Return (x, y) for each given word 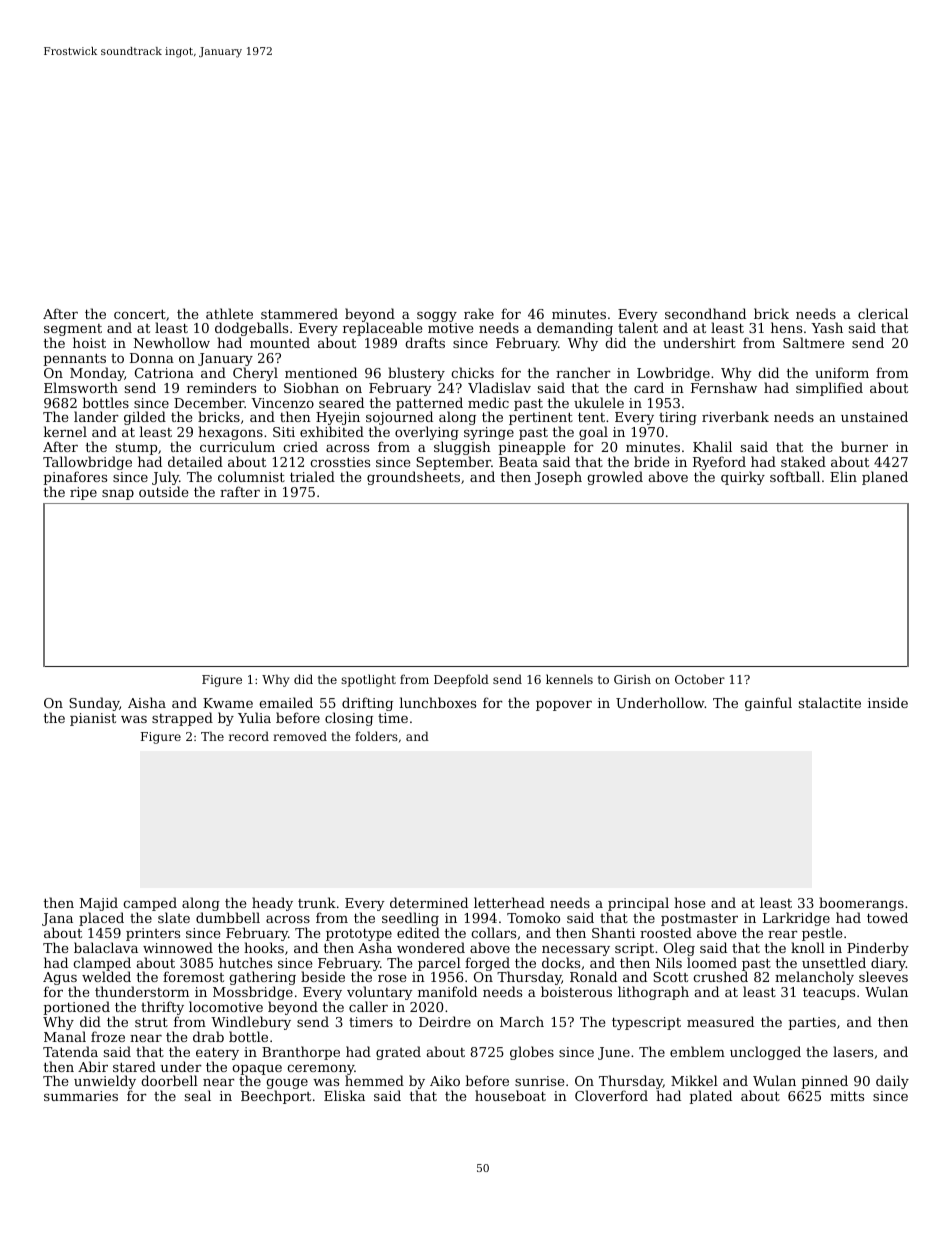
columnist (251, 476)
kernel (65, 431)
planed (885, 478)
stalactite (830, 702)
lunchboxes (437, 702)
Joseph (558, 478)
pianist (93, 719)
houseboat (510, 1095)
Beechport (276, 1097)
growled (615, 478)
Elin (843, 476)
